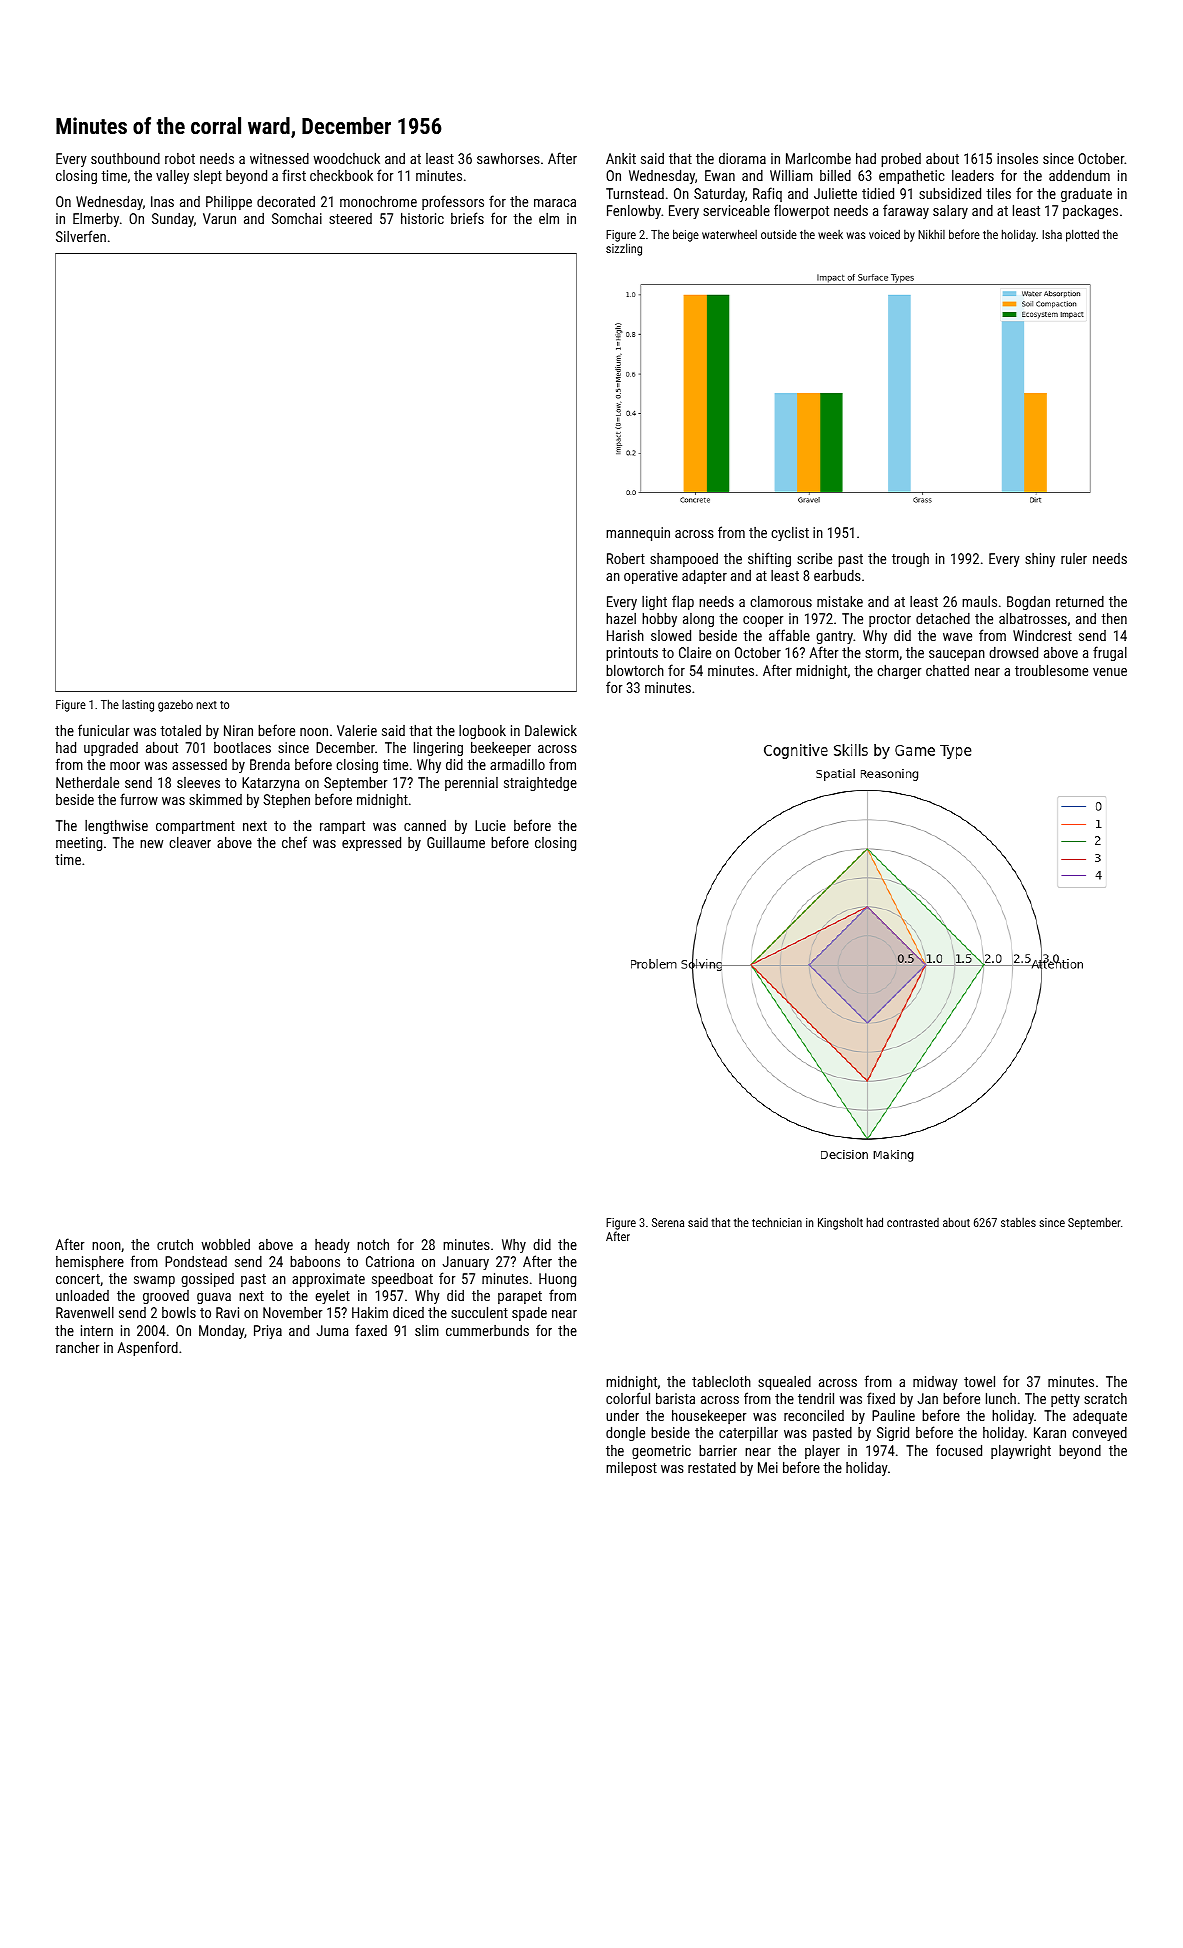  Describe the element at coordinates (1051, 670) in the image. I see `troublesome` at that location.
